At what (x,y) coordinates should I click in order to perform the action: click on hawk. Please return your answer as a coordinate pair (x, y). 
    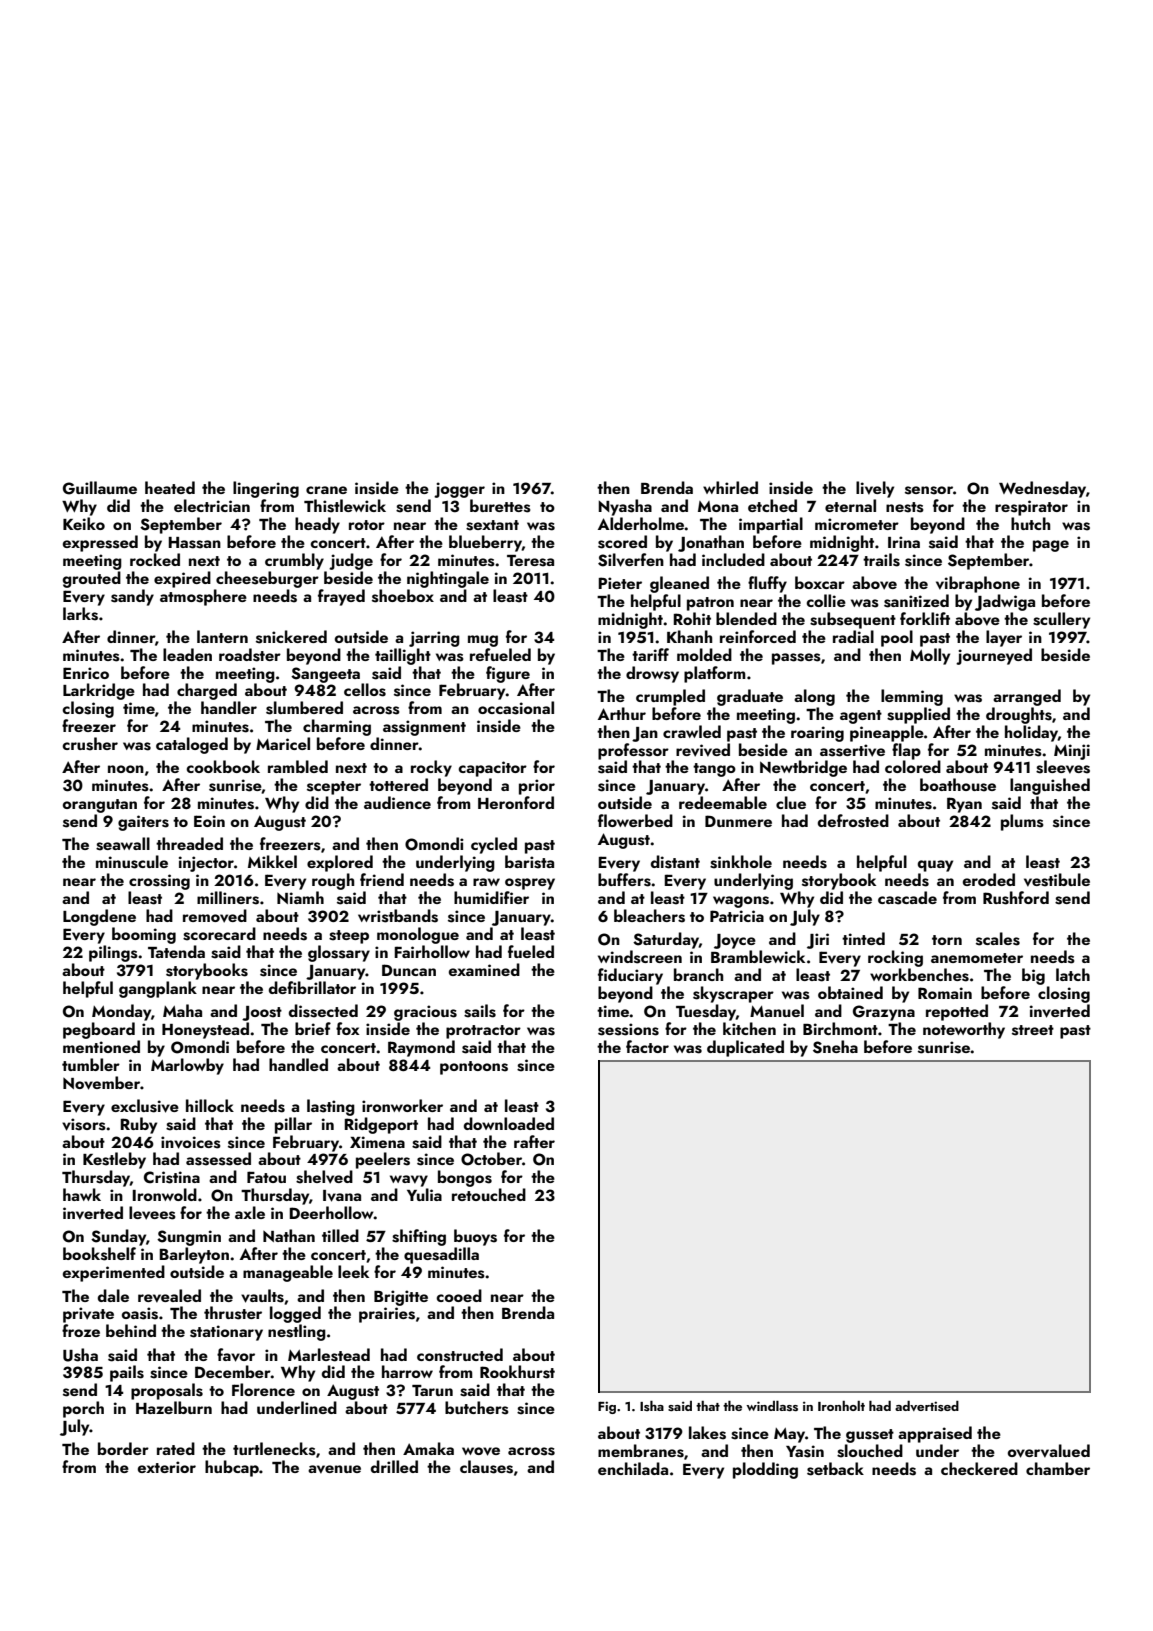
    Looking at the image, I should click on (82, 1194).
